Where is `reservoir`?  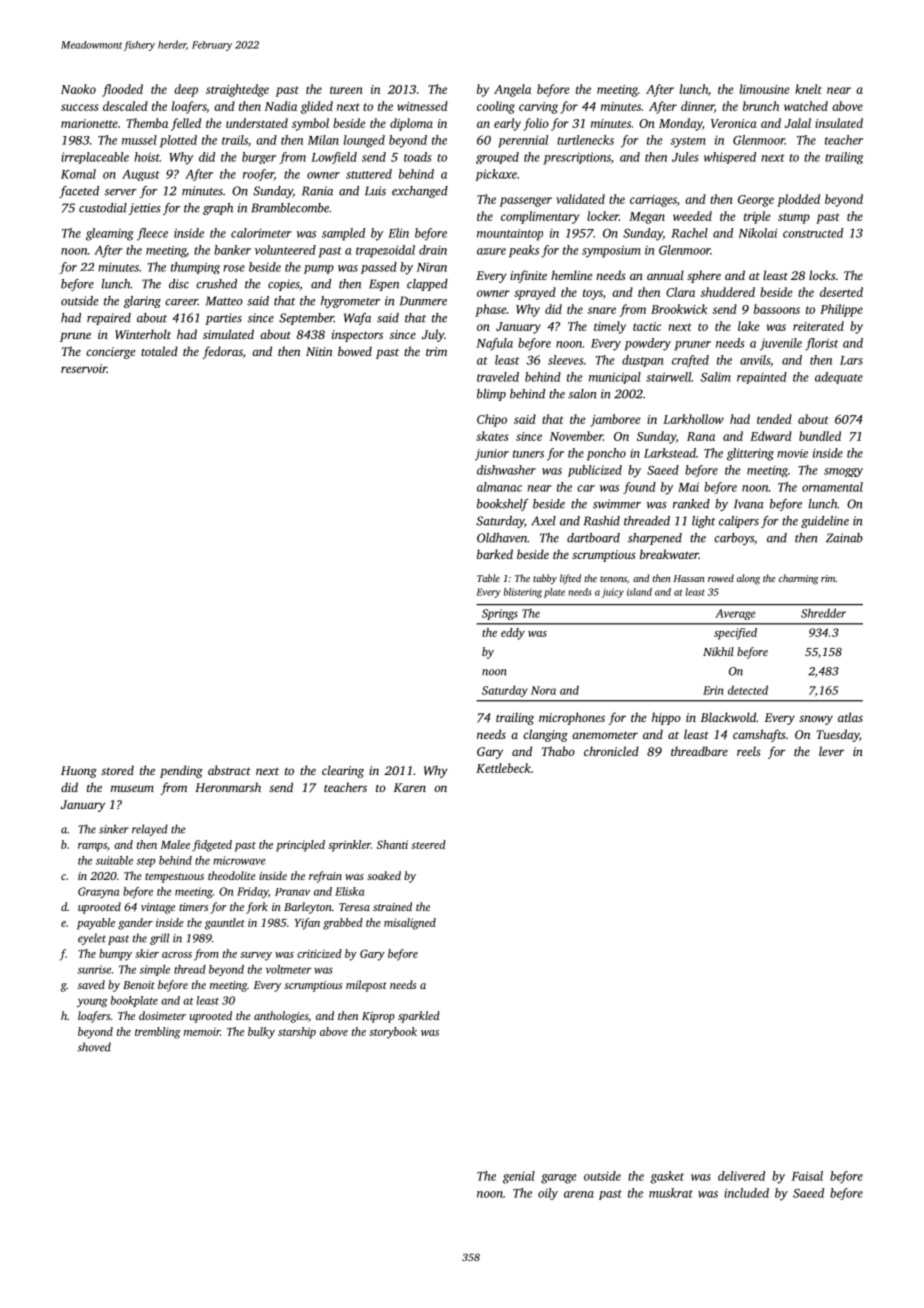 reservoir is located at coordinates (84, 368).
